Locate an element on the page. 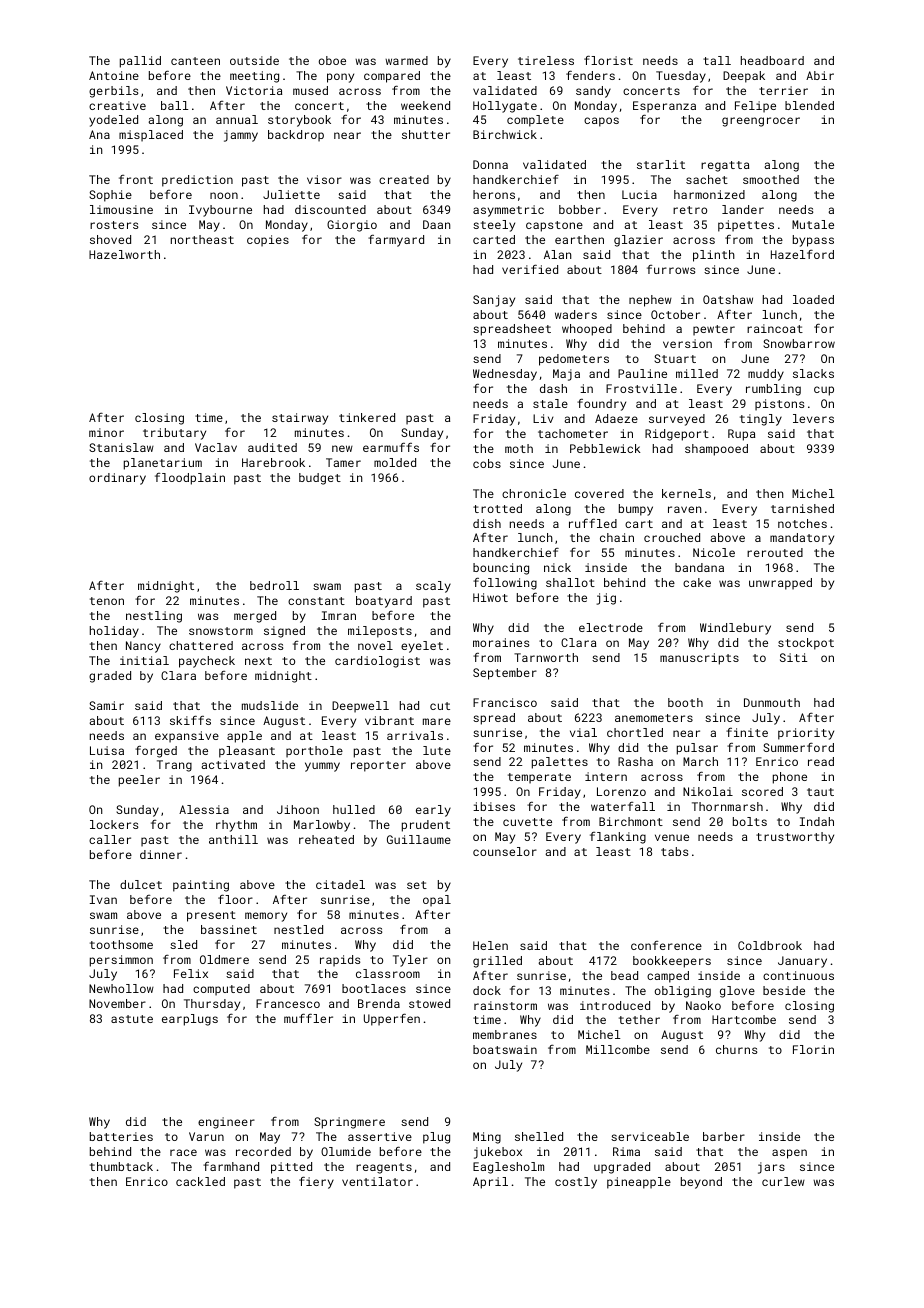 The image size is (924, 1308). snowstorm is located at coordinates (221, 631).
